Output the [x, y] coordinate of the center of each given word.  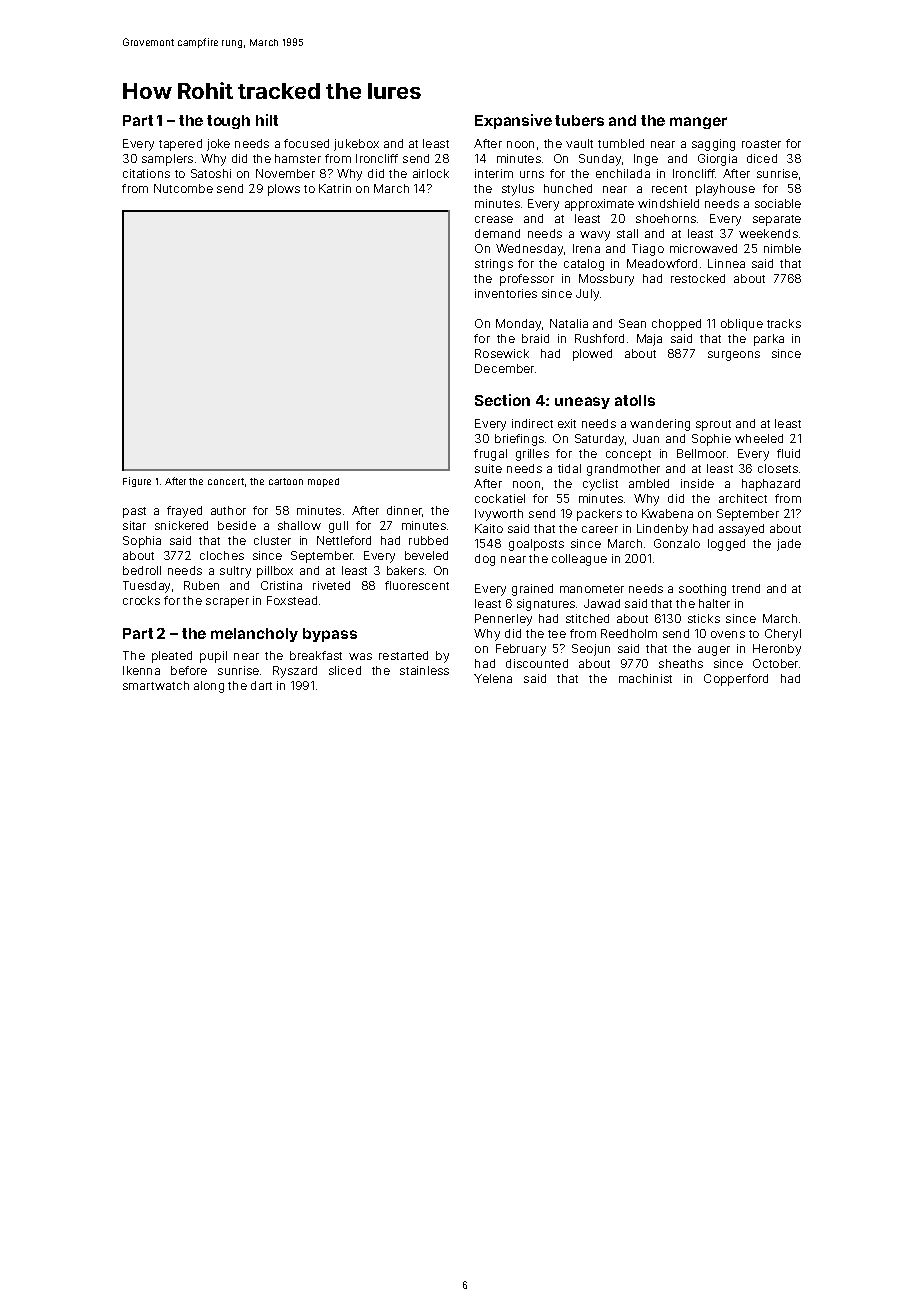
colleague [579, 560]
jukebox [356, 145]
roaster [761, 144]
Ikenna [141, 670]
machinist [645, 678]
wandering [660, 425]
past [134, 512]
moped [323, 482]
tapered [180, 145]
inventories [506, 293]
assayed [741, 530]
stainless [424, 670]
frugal [490, 455]
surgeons [734, 356]
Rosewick [502, 353]
